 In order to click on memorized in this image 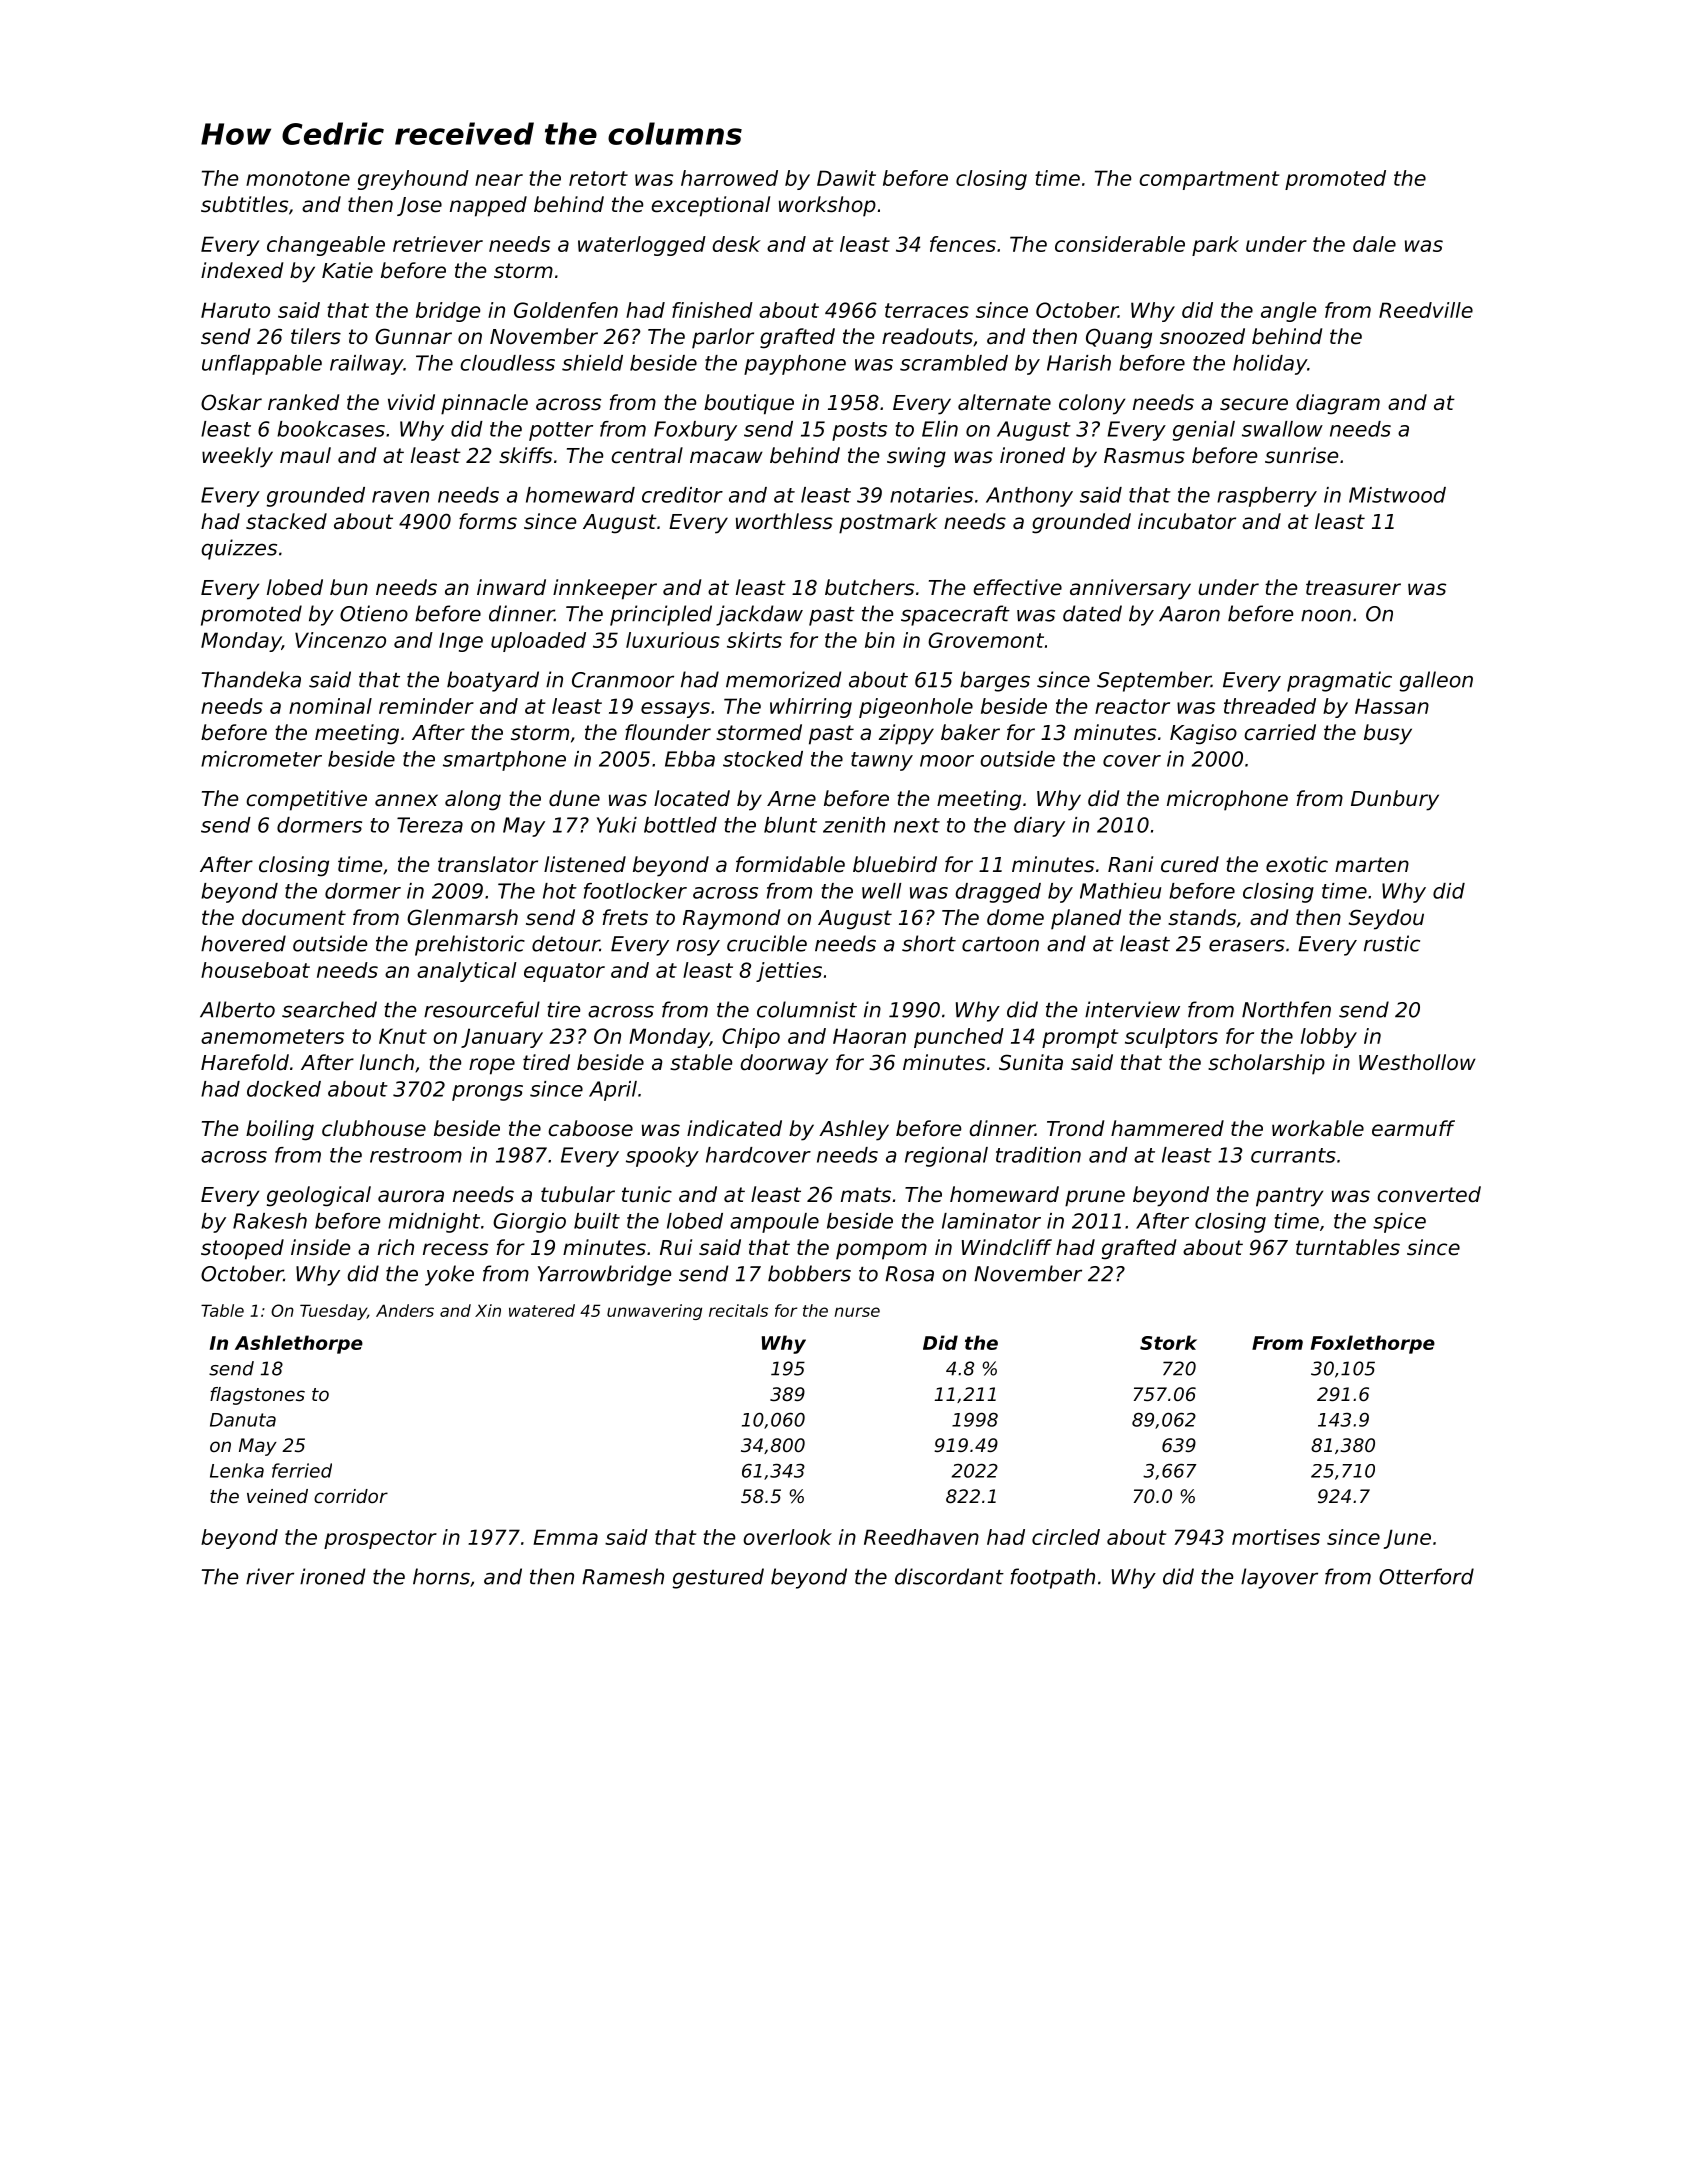, I will do `click(784, 679)`.
